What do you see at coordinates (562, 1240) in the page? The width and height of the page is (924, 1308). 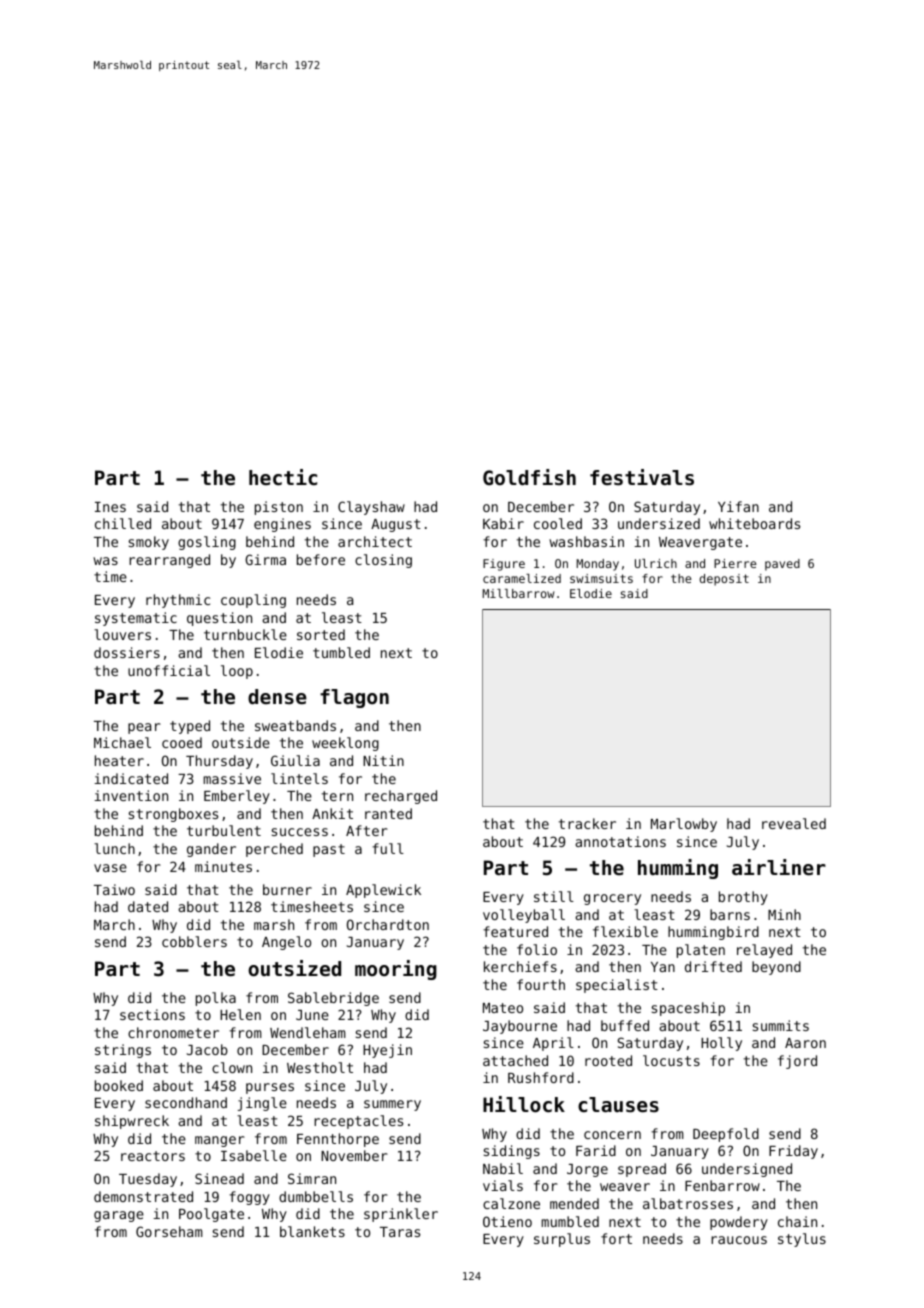 I see `surplus` at bounding box center [562, 1240].
